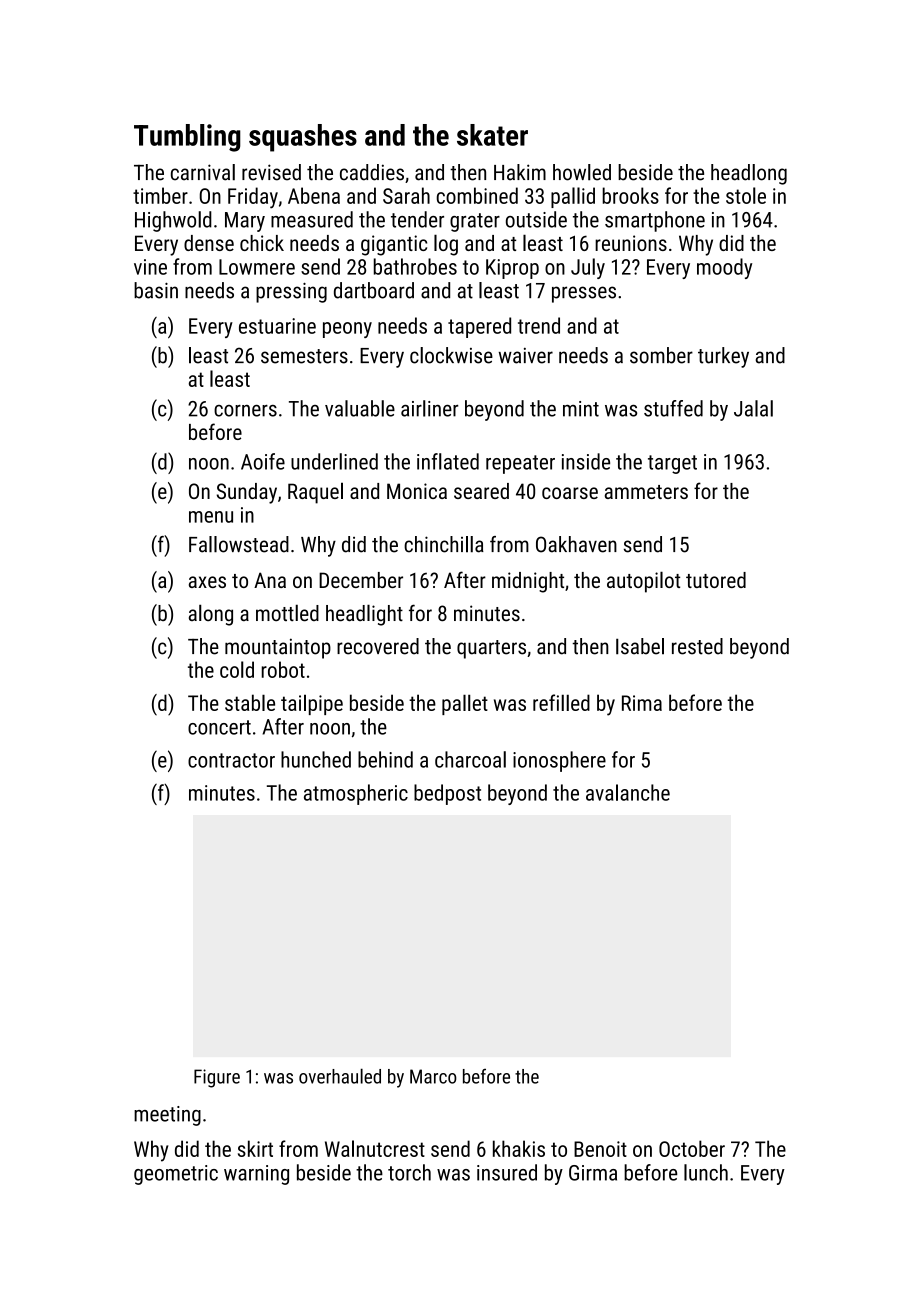 This screenshot has width=924, height=1311. I want to click on Walnutcrest, so click(375, 1148).
